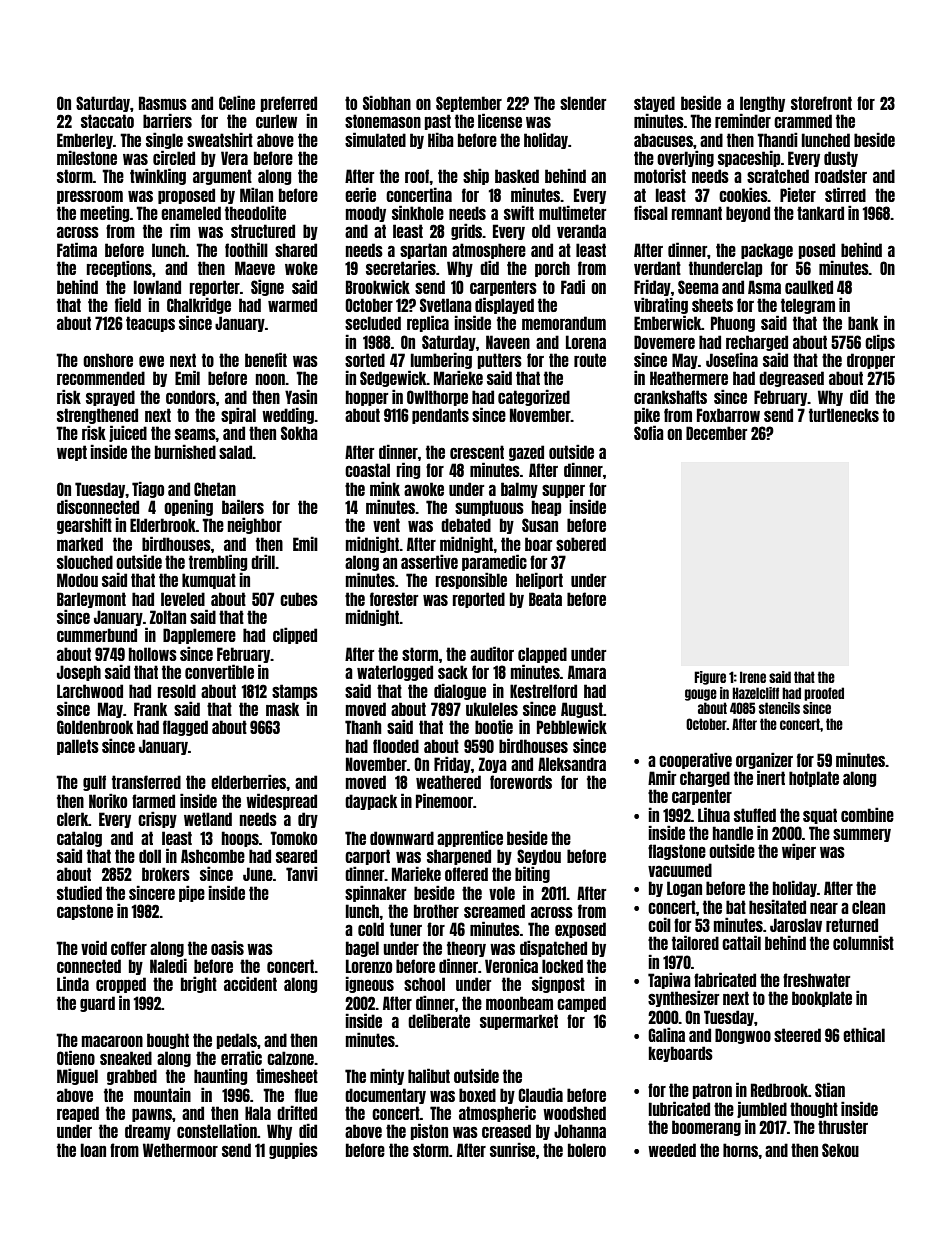  Describe the element at coordinates (521, 782) in the page. I see `forewords` at that location.
